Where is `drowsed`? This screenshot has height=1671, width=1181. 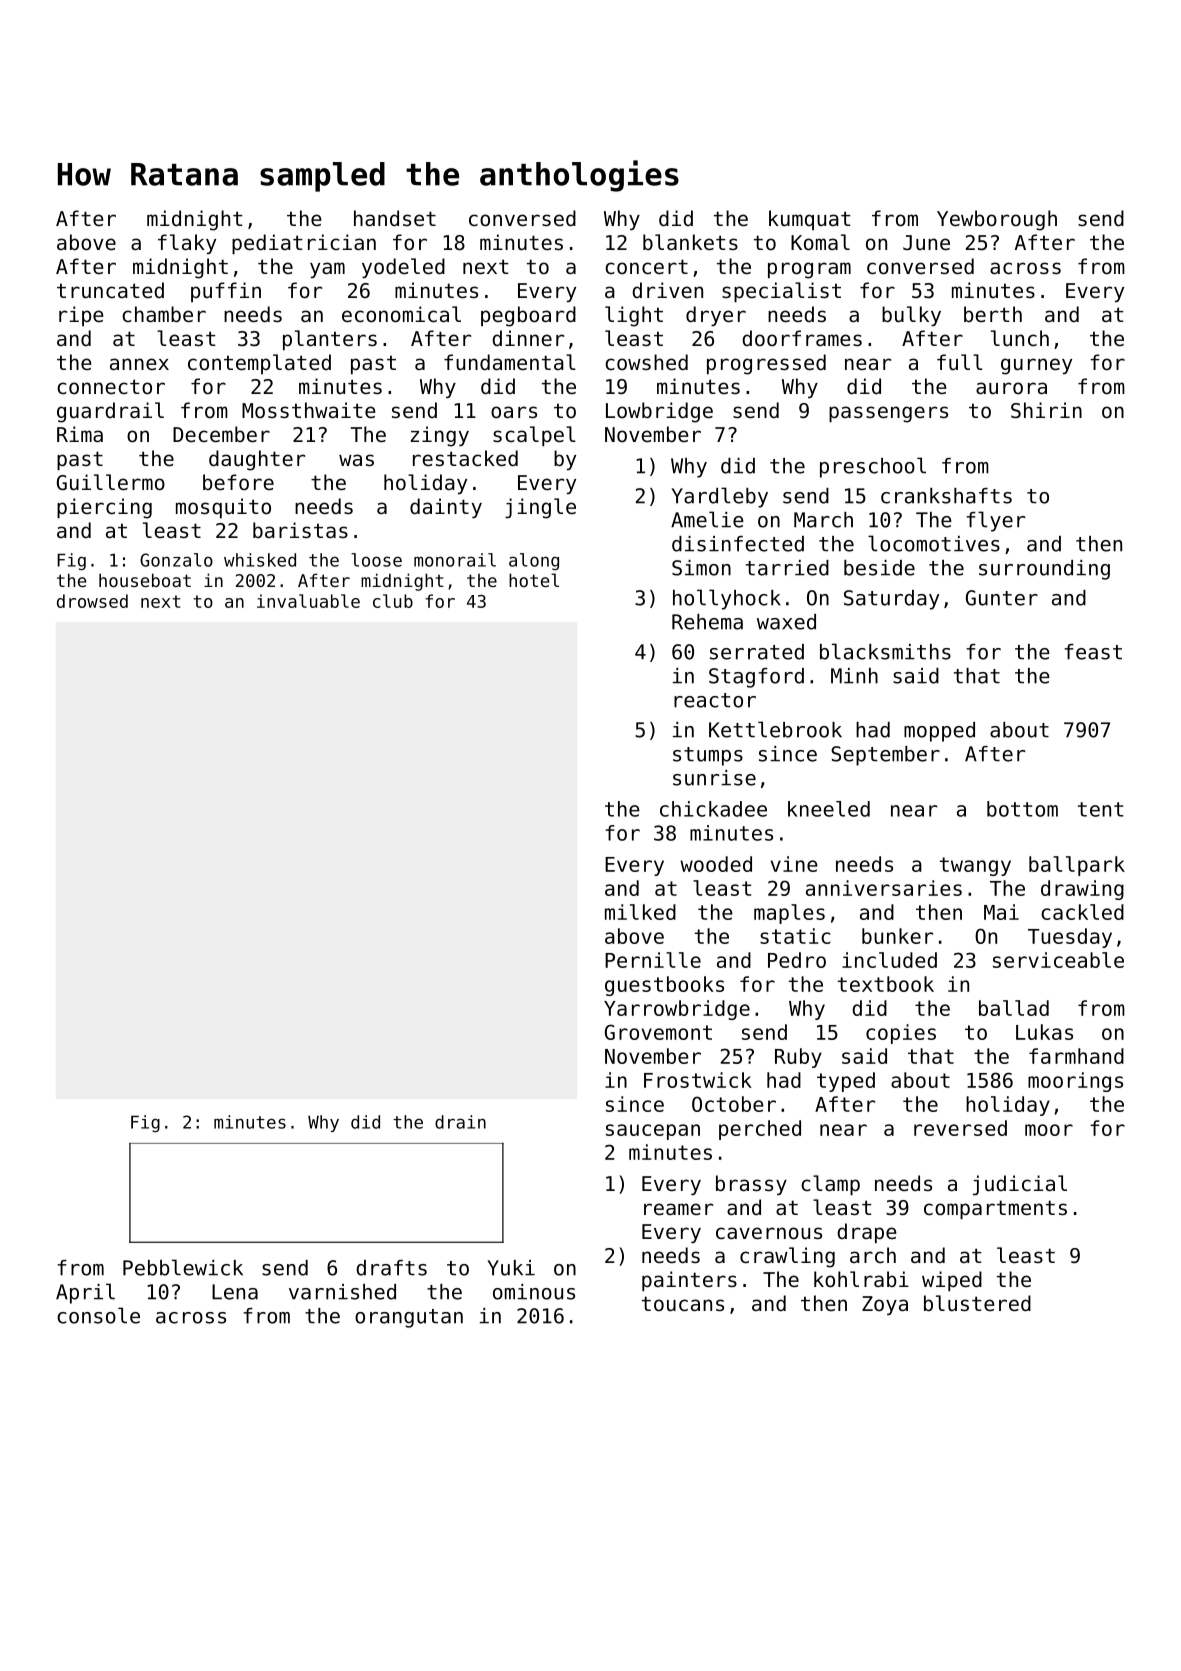
drowsed is located at coordinates (92, 601).
